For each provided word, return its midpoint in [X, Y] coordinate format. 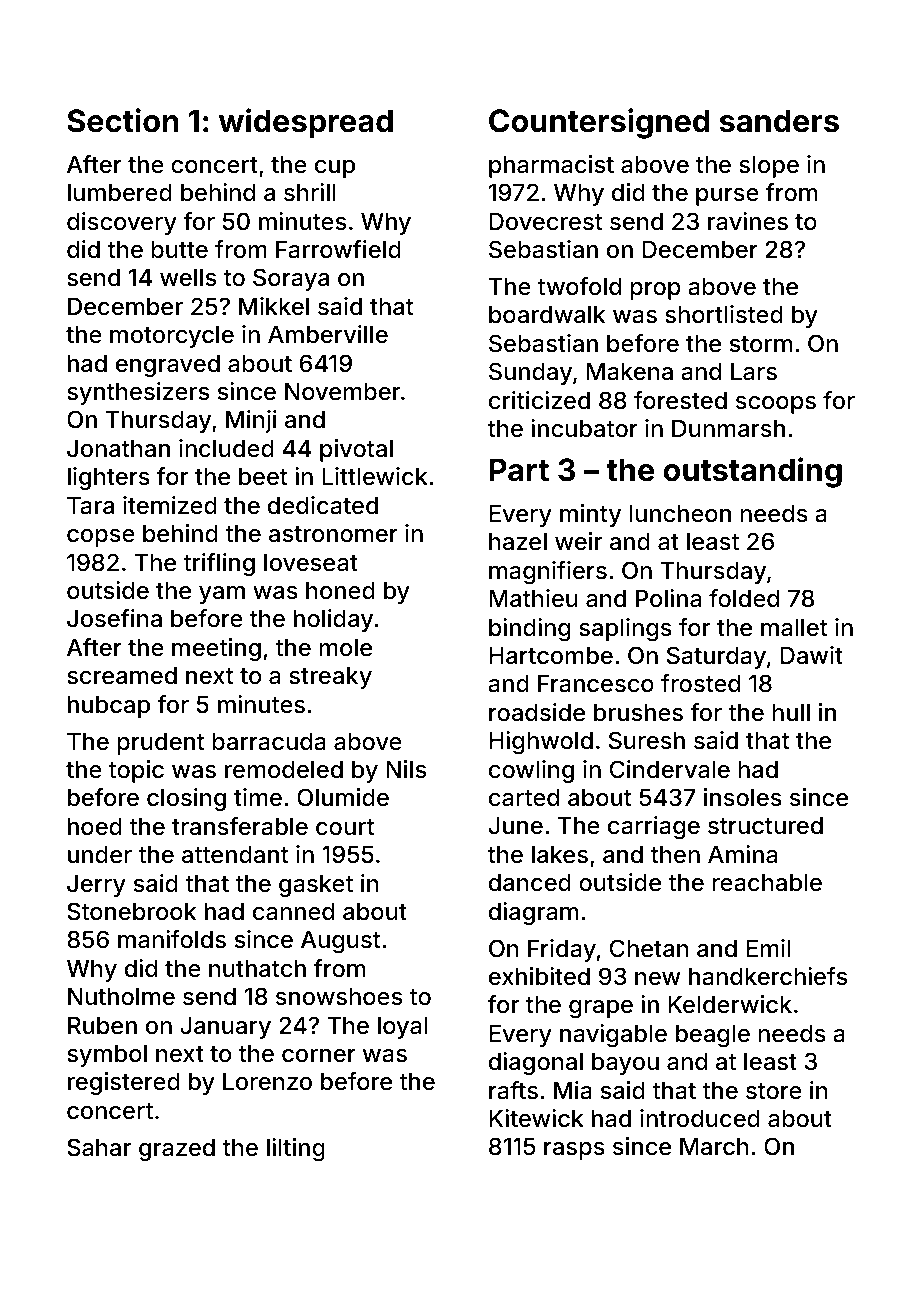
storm [761, 344]
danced [530, 883]
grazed [177, 1150]
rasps [574, 1151]
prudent [160, 744]
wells [188, 278]
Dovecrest [545, 221]
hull [791, 712]
